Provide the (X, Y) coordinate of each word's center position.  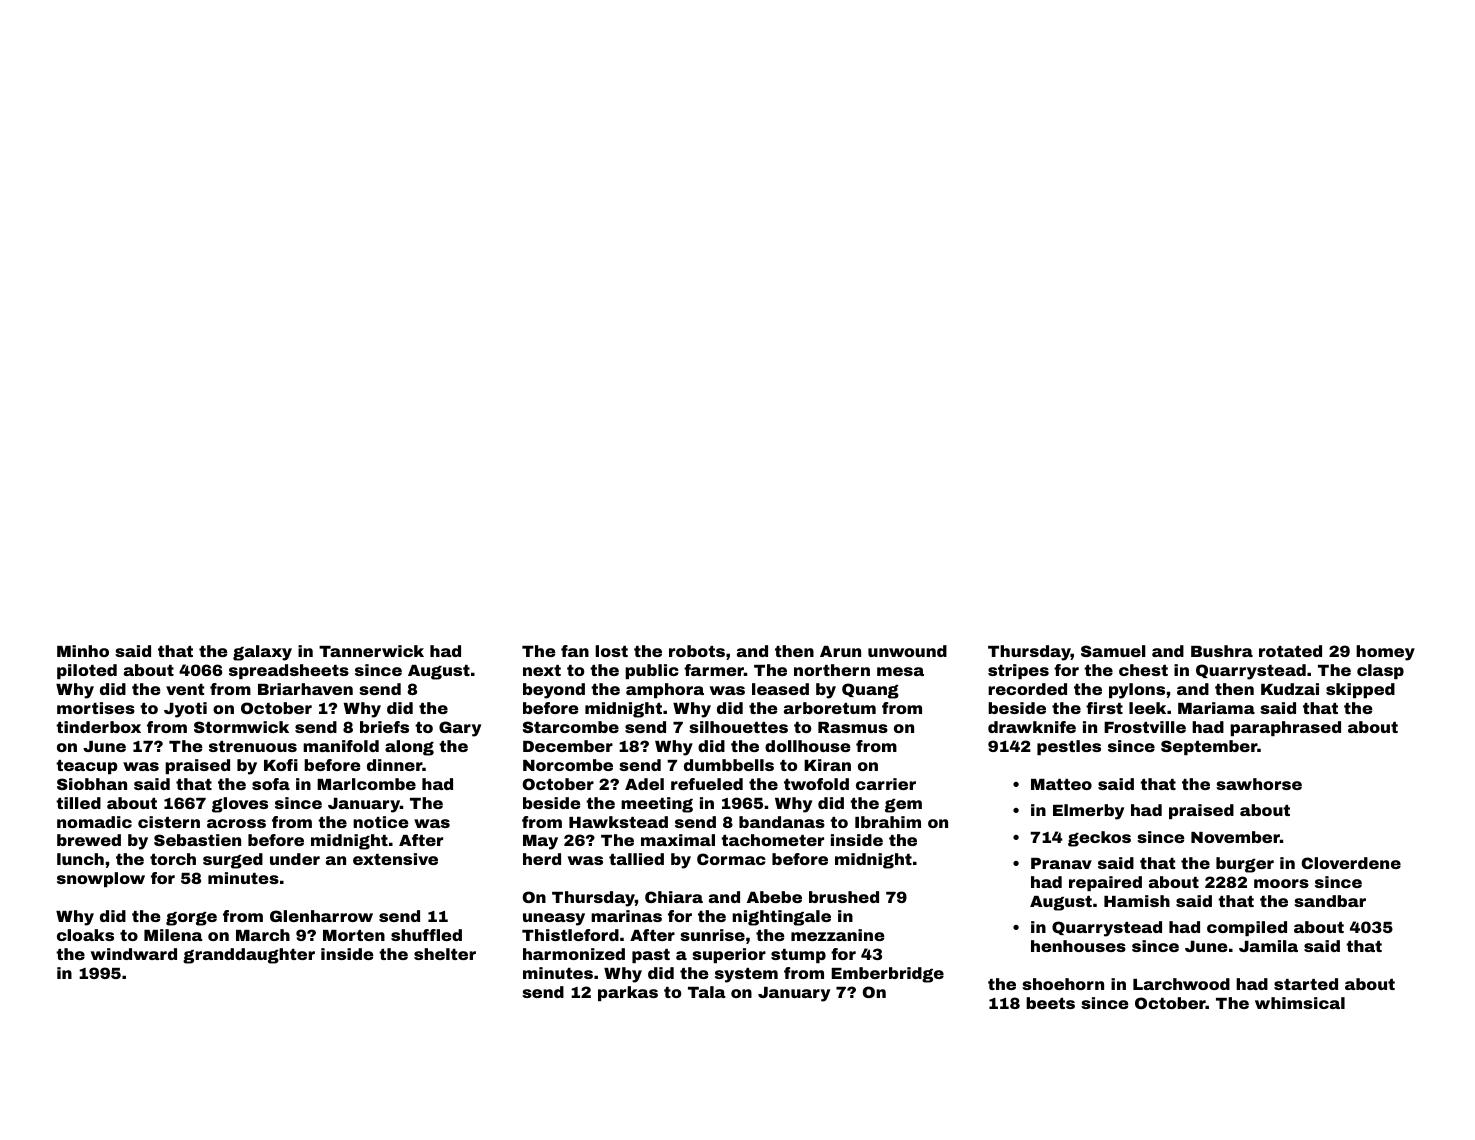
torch (173, 859)
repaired (1105, 883)
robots (697, 651)
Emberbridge (887, 975)
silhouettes (738, 727)
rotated (1290, 651)
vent (185, 689)
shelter (445, 954)
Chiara (674, 897)
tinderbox (98, 727)
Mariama (1216, 708)
